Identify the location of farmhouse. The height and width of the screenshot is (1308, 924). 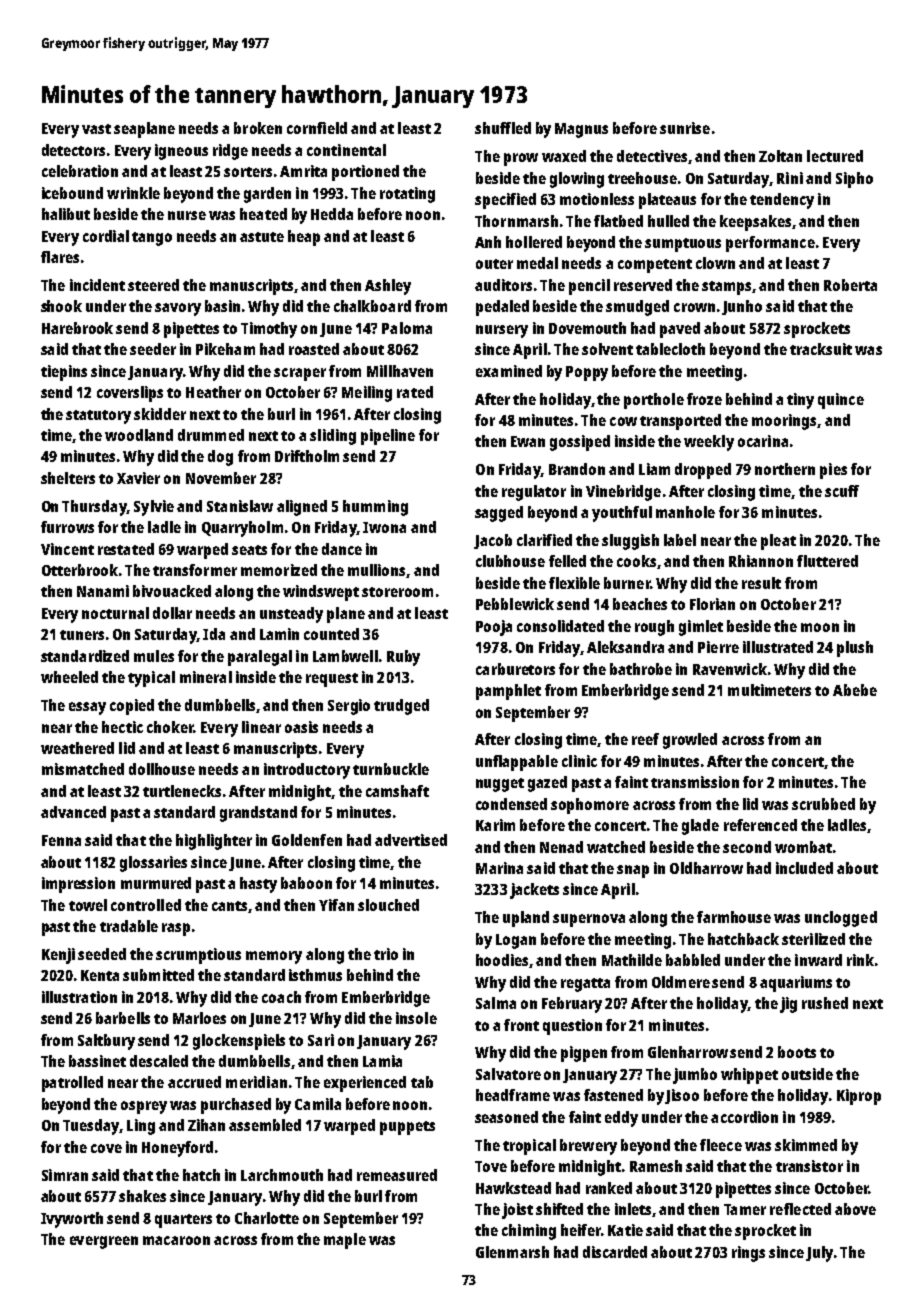
(734, 917).
